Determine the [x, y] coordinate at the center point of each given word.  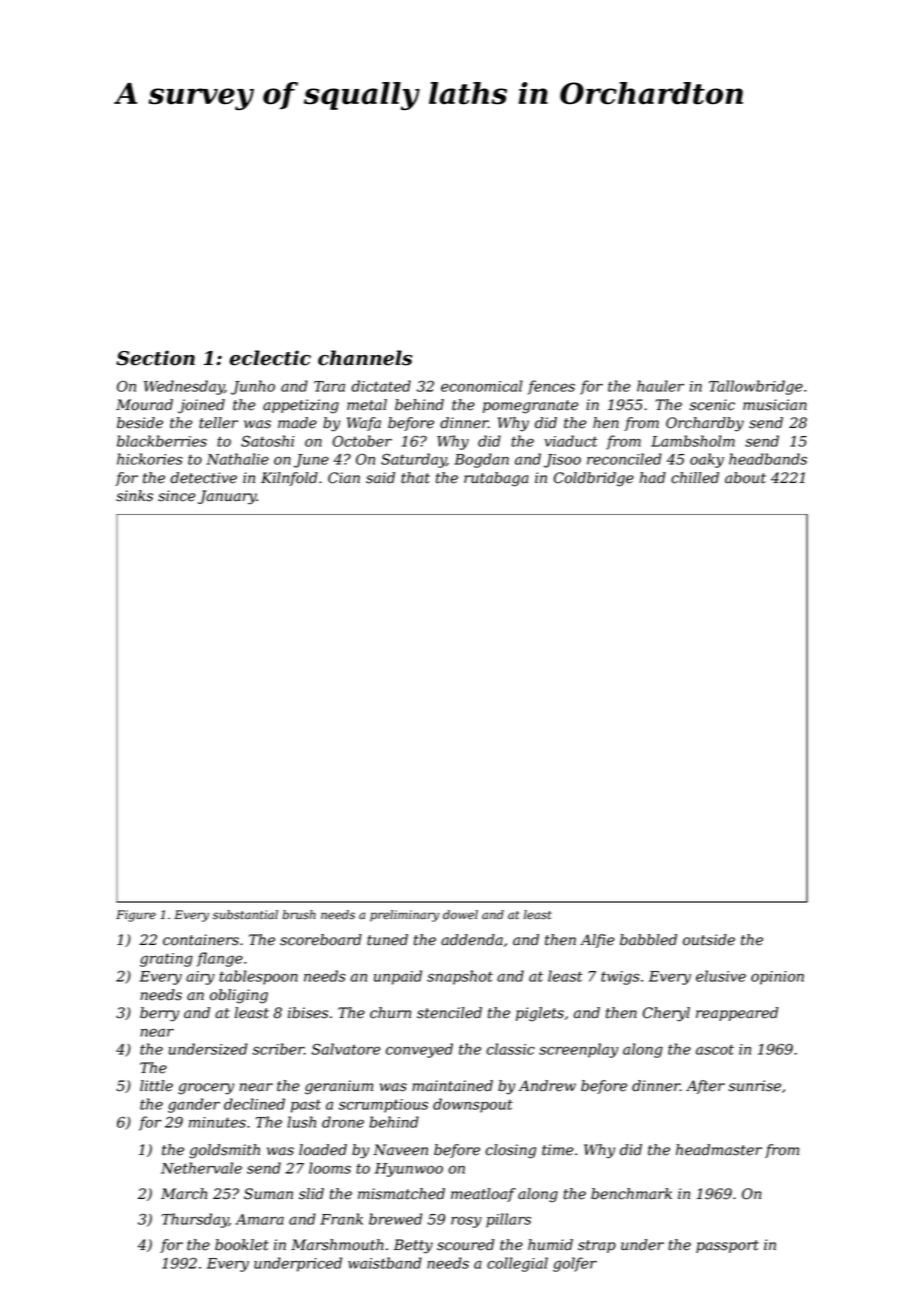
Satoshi [267, 441]
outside [709, 940]
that [415, 478]
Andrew [547, 1086]
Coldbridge [594, 479]
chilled [695, 478]
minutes [217, 1122]
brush [299, 915]
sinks [134, 496]
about [745, 478]
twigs [620, 978]
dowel [460, 915]
